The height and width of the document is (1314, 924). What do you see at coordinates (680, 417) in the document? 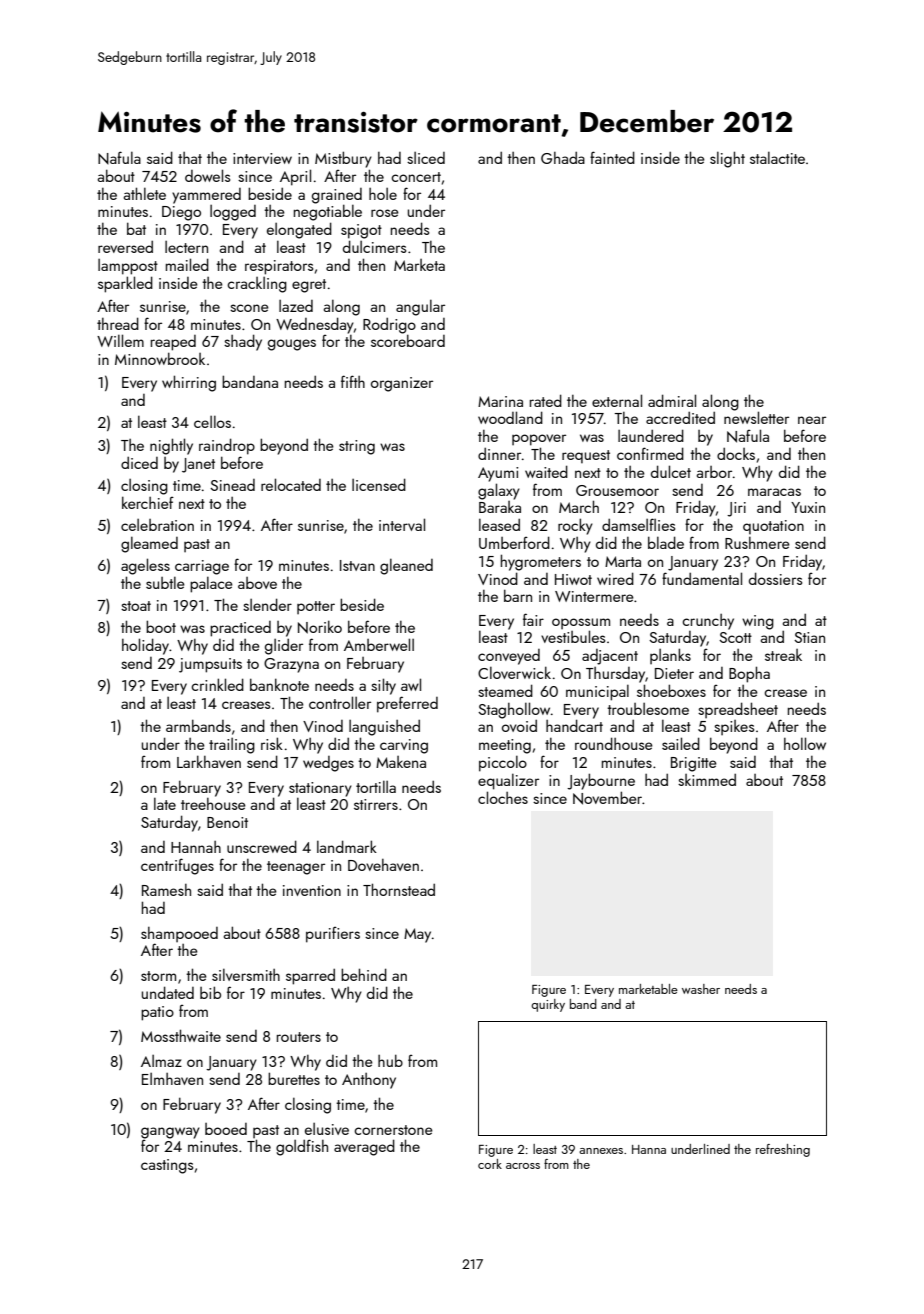
I see `accredited` at bounding box center [680, 417].
